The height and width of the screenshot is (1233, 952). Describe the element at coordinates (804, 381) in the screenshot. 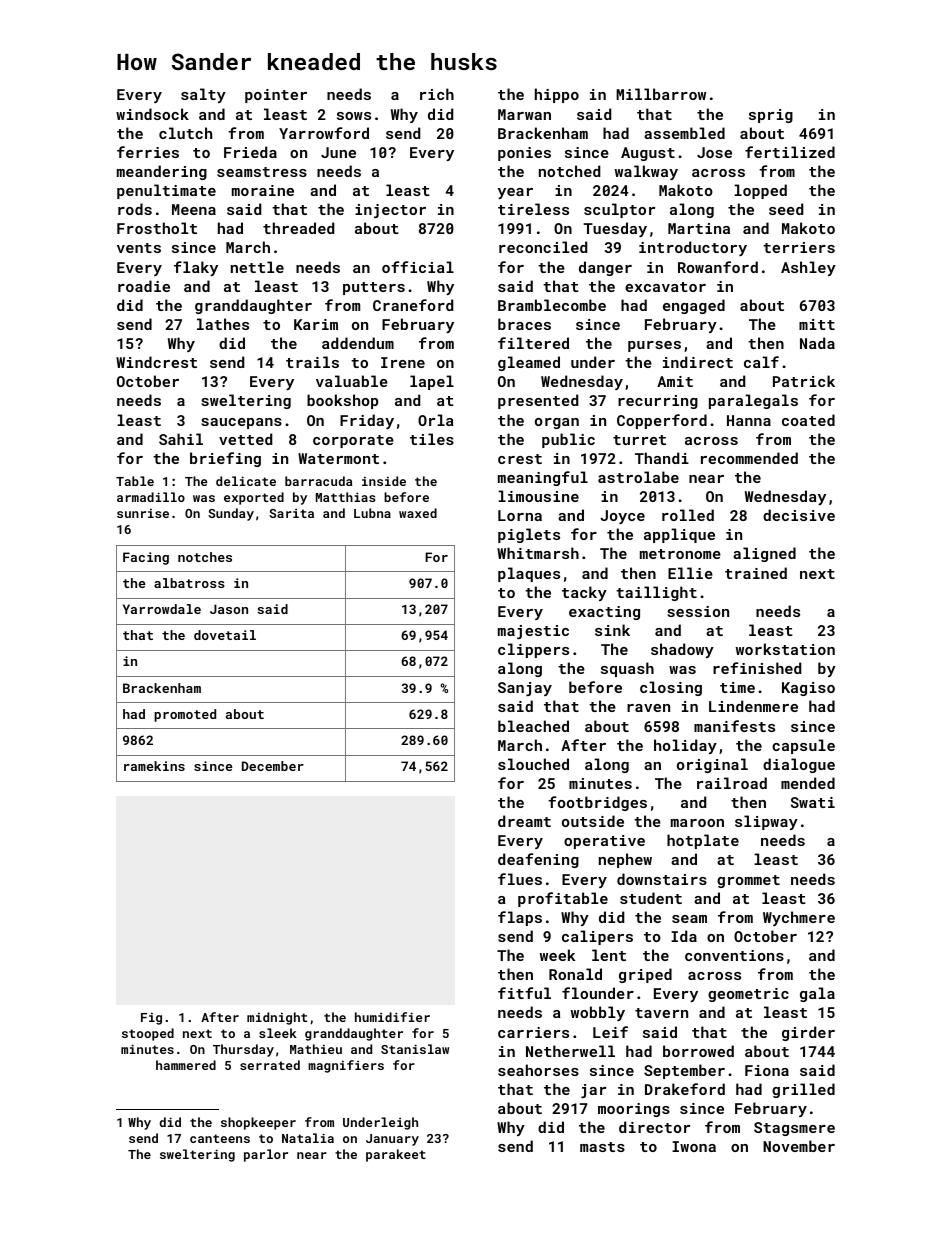

I see `Patrick` at that location.
